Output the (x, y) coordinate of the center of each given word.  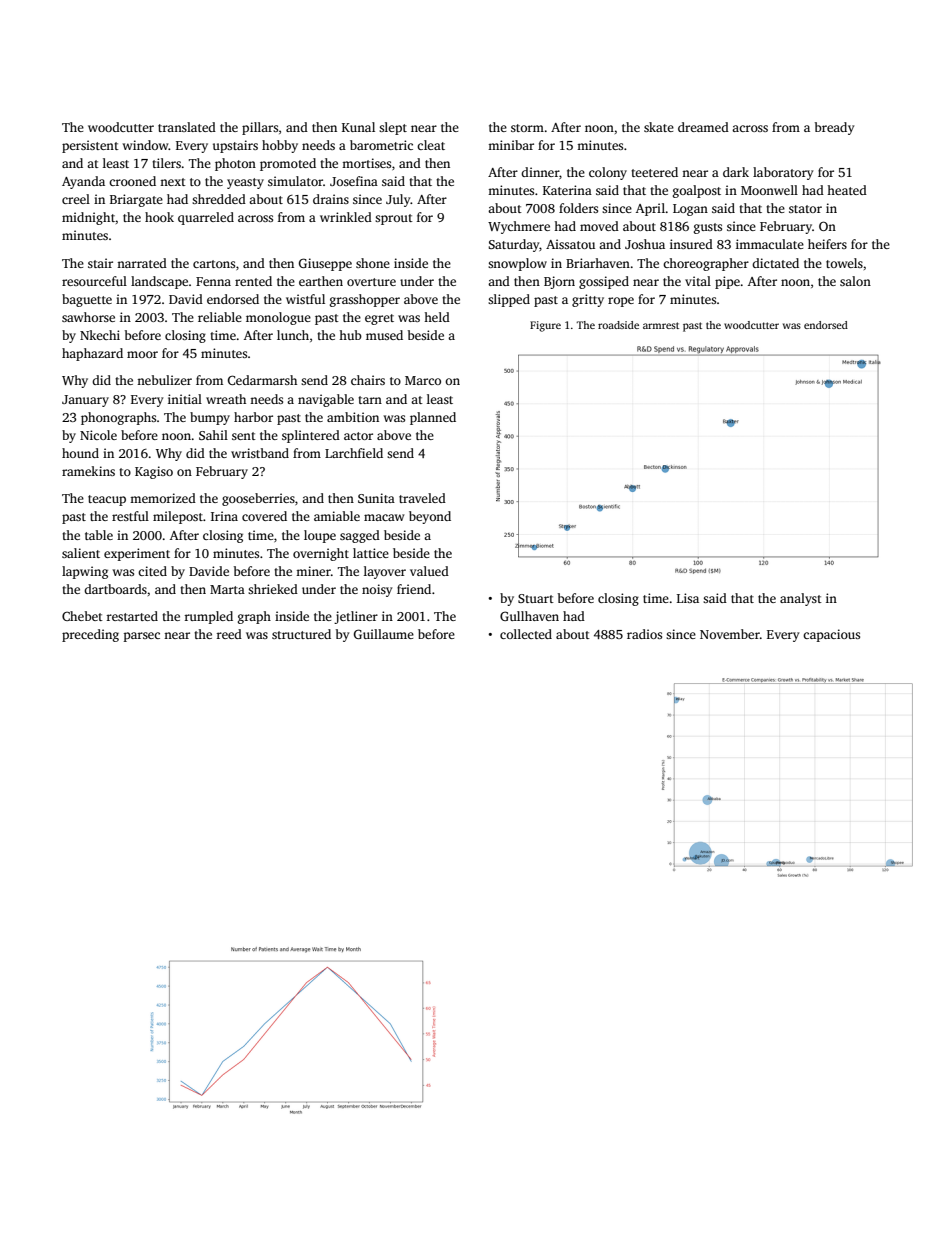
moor (142, 354)
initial (185, 399)
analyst (801, 599)
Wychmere (519, 227)
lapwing (85, 572)
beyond (430, 517)
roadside (618, 325)
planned (433, 418)
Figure (545, 326)
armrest (661, 325)
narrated (142, 263)
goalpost (697, 191)
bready (834, 128)
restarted (132, 616)
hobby (280, 146)
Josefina (354, 181)
